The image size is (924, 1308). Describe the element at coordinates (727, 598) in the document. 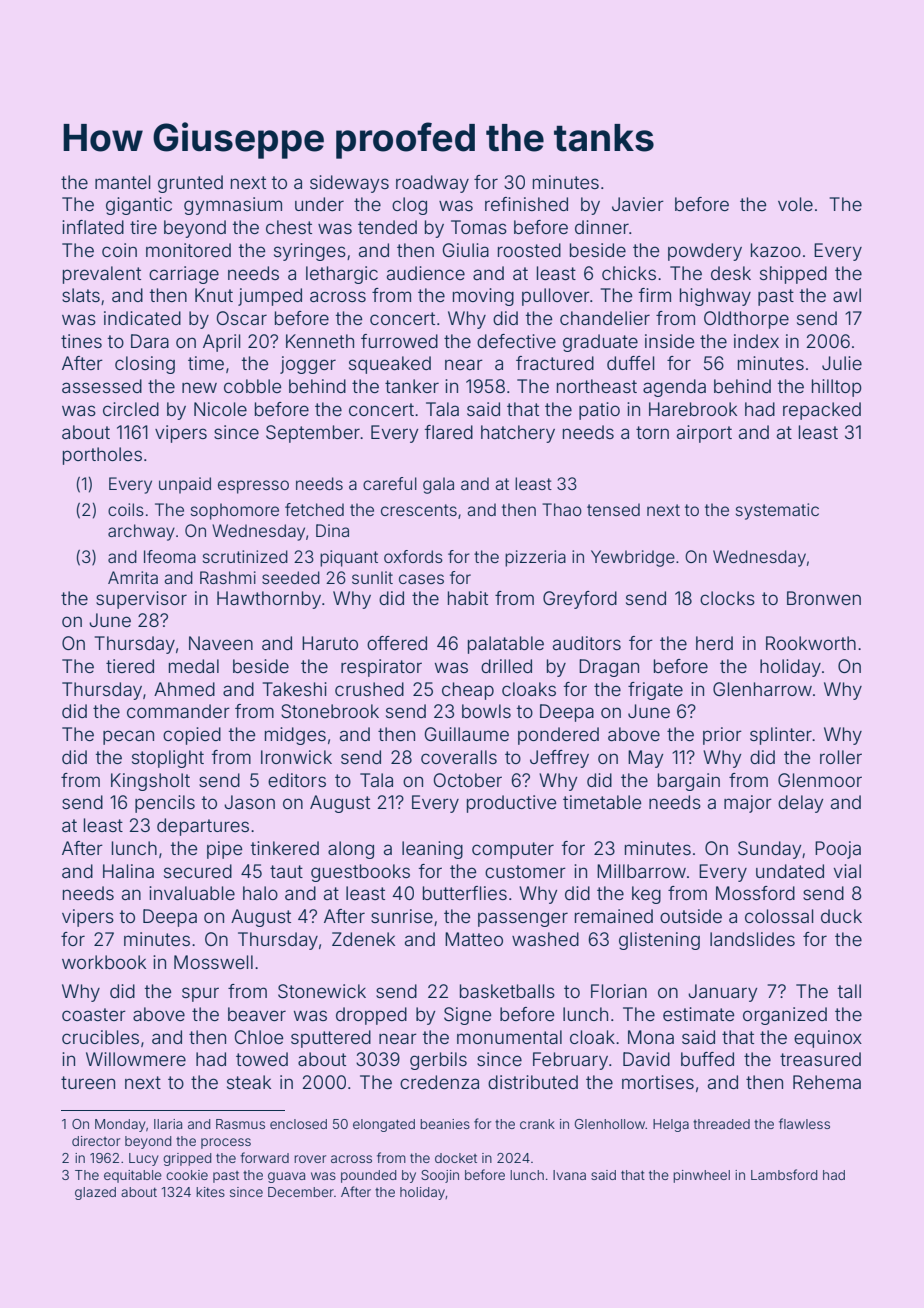

I see `clocks` at that location.
